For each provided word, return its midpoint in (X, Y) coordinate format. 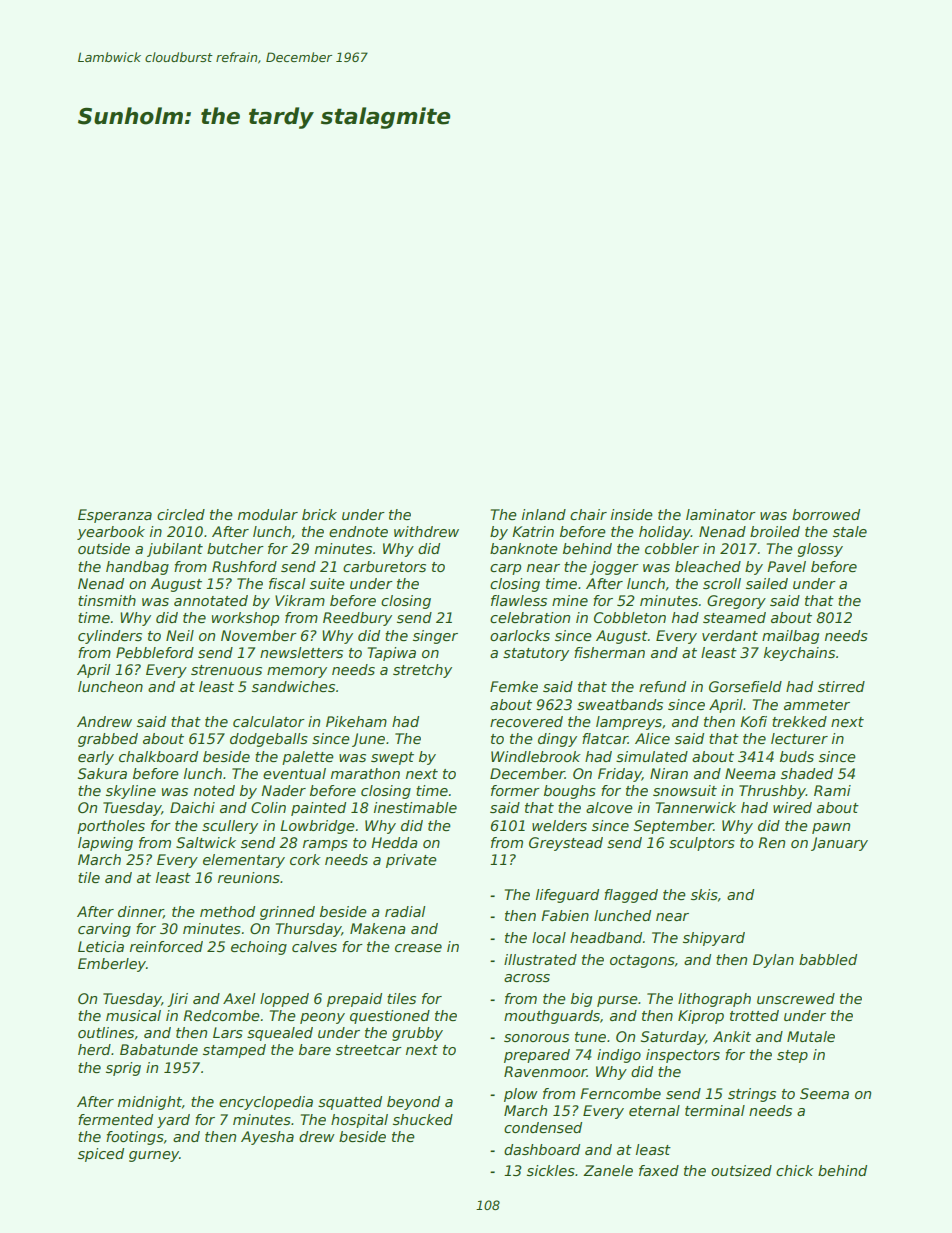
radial (405, 911)
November (259, 635)
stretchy (422, 671)
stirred (841, 686)
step (792, 1056)
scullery (230, 827)
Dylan (773, 961)
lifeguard (567, 896)
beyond (413, 1103)
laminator (721, 514)
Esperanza (115, 516)
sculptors (702, 844)
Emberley (112, 965)
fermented (115, 1119)
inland (544, 514)
